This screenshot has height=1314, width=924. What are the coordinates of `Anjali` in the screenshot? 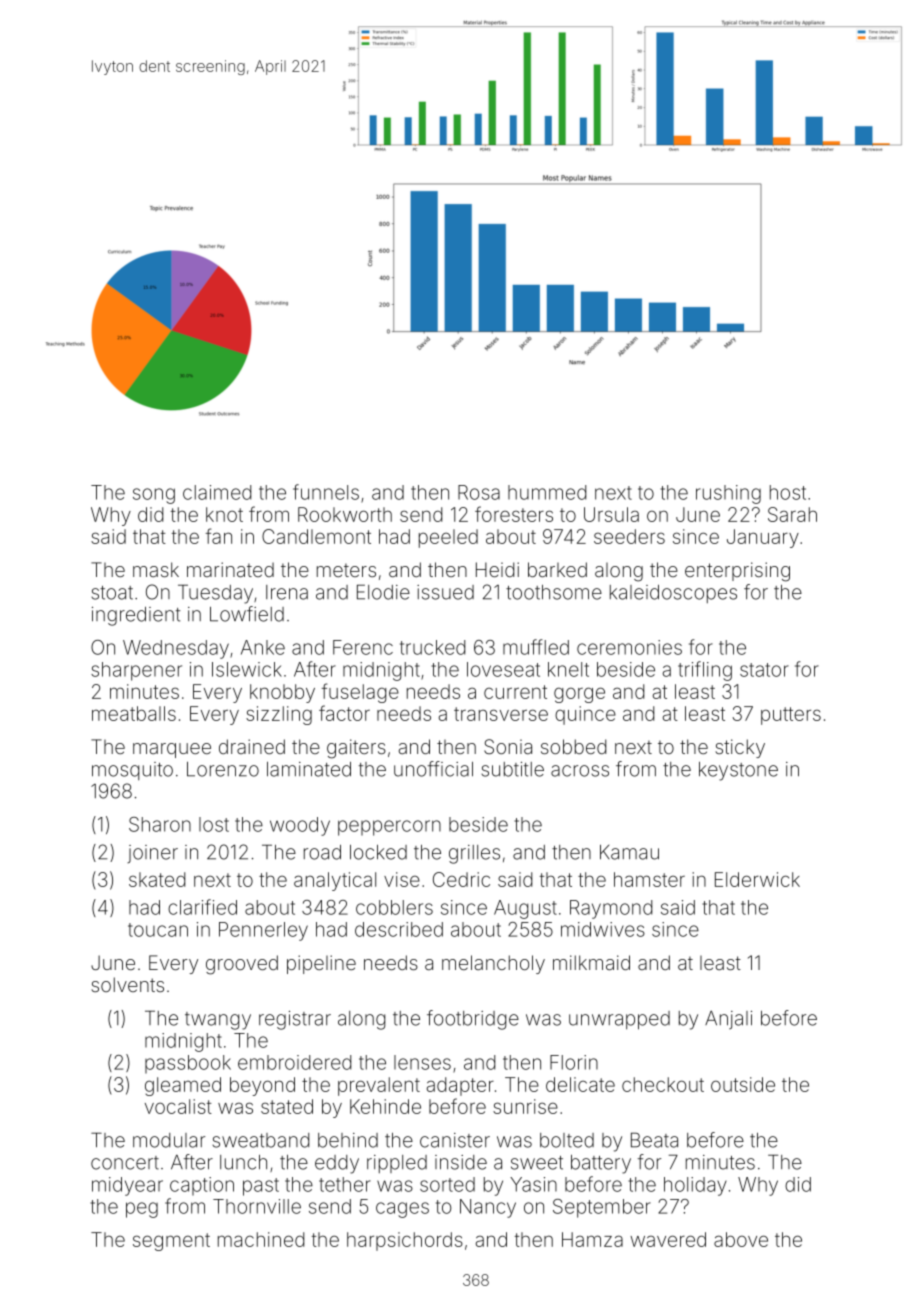 It's located at (728, 1020).
